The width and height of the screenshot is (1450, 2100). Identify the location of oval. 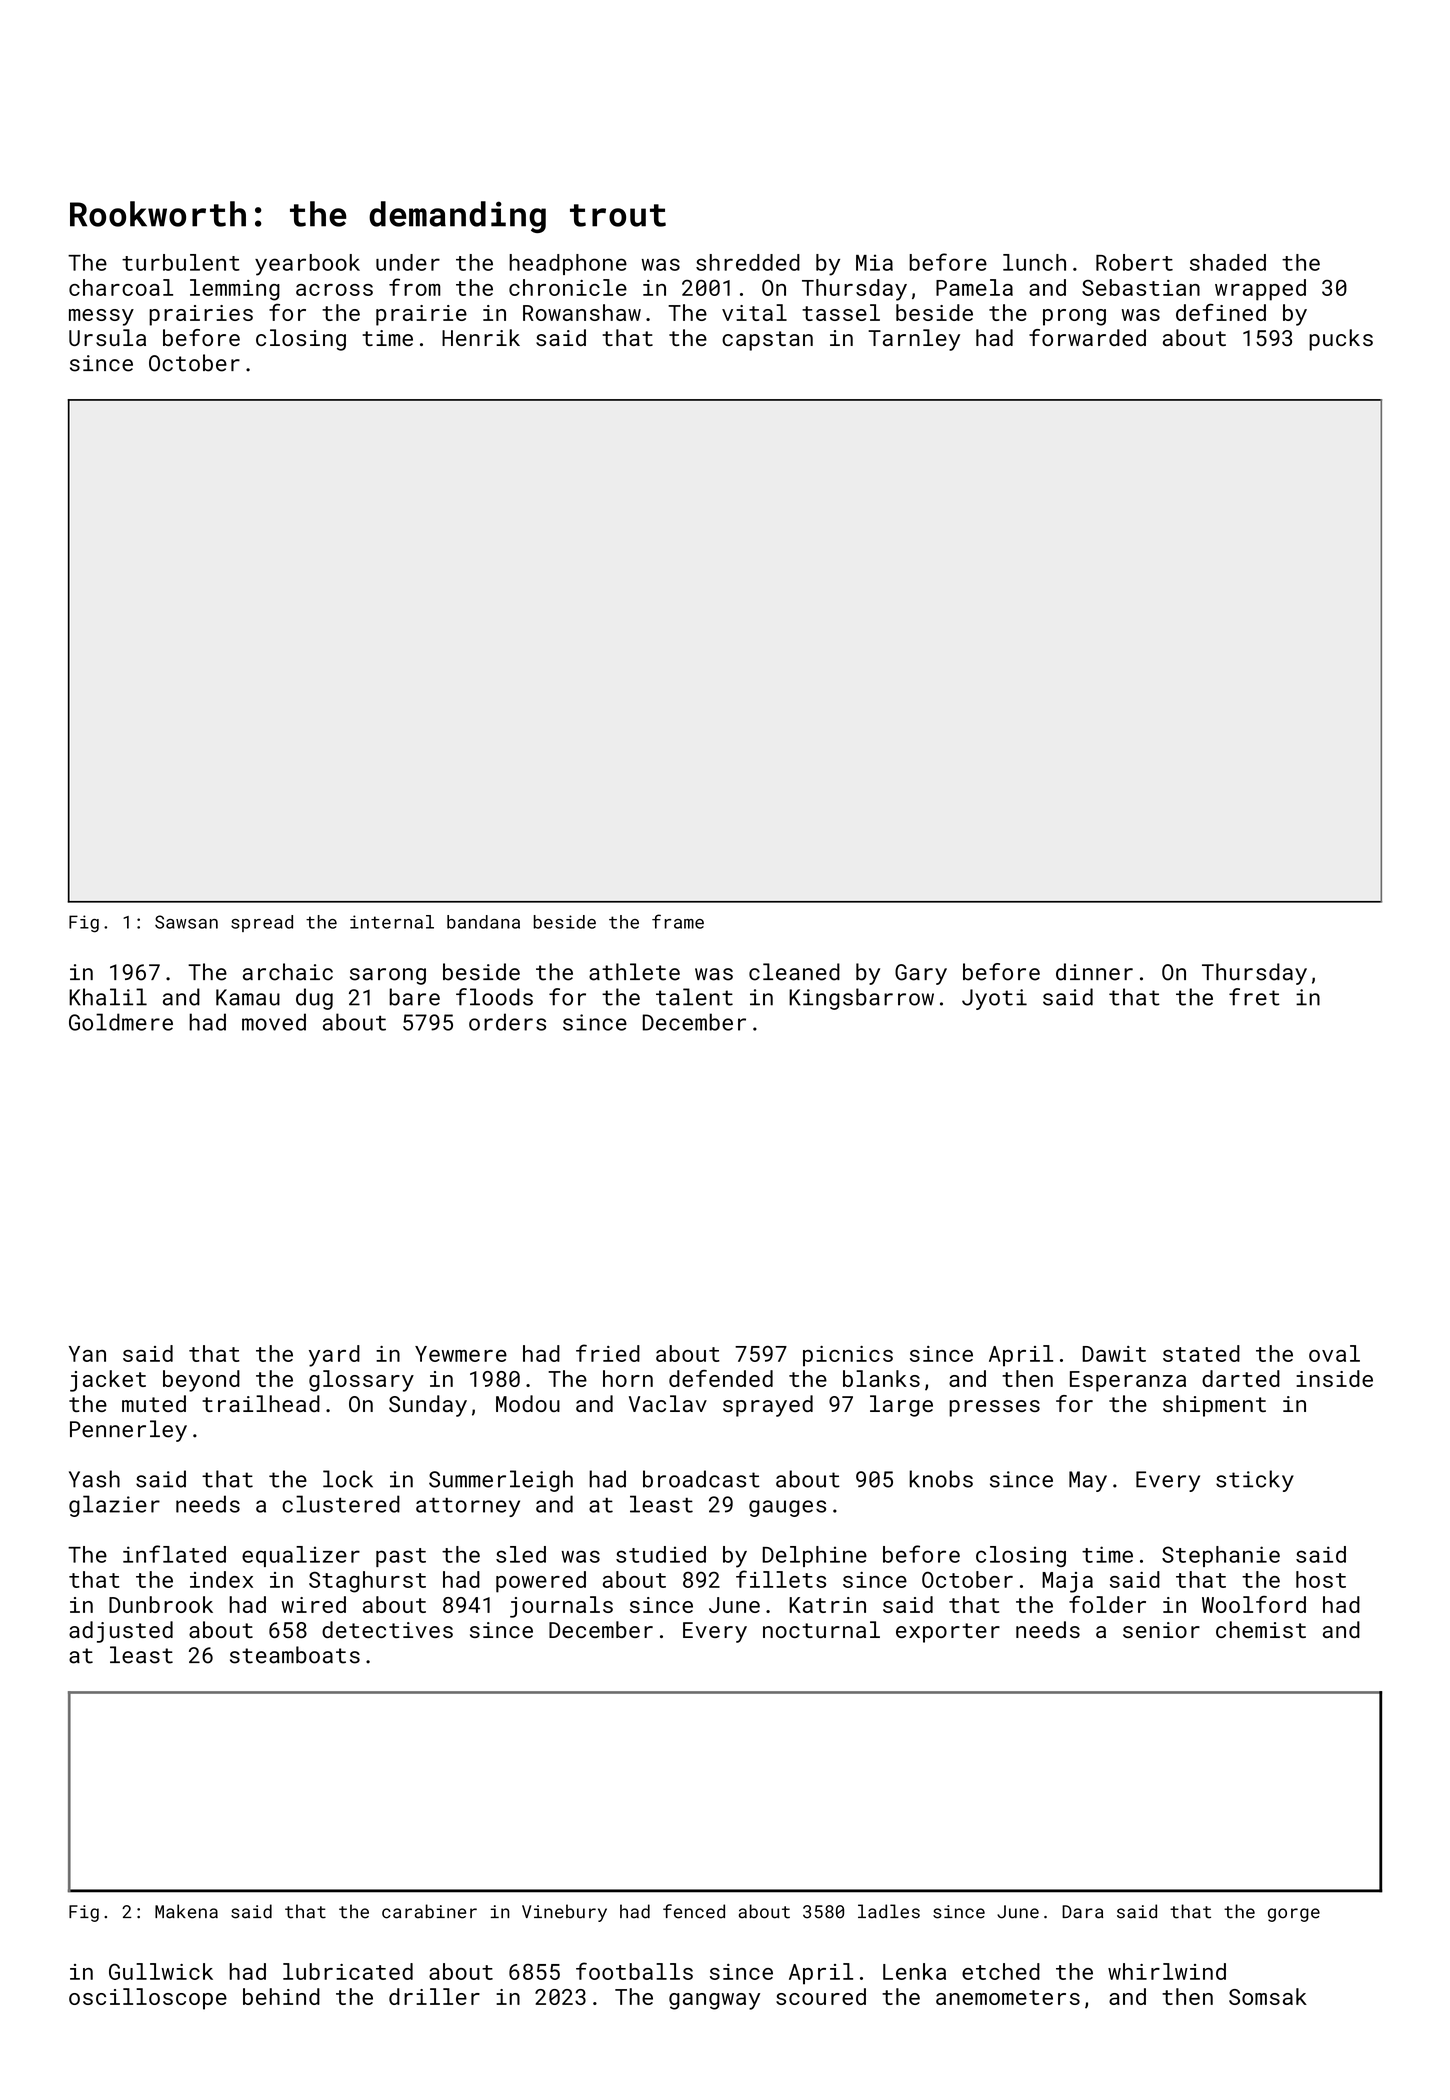
(1334, 1353).
